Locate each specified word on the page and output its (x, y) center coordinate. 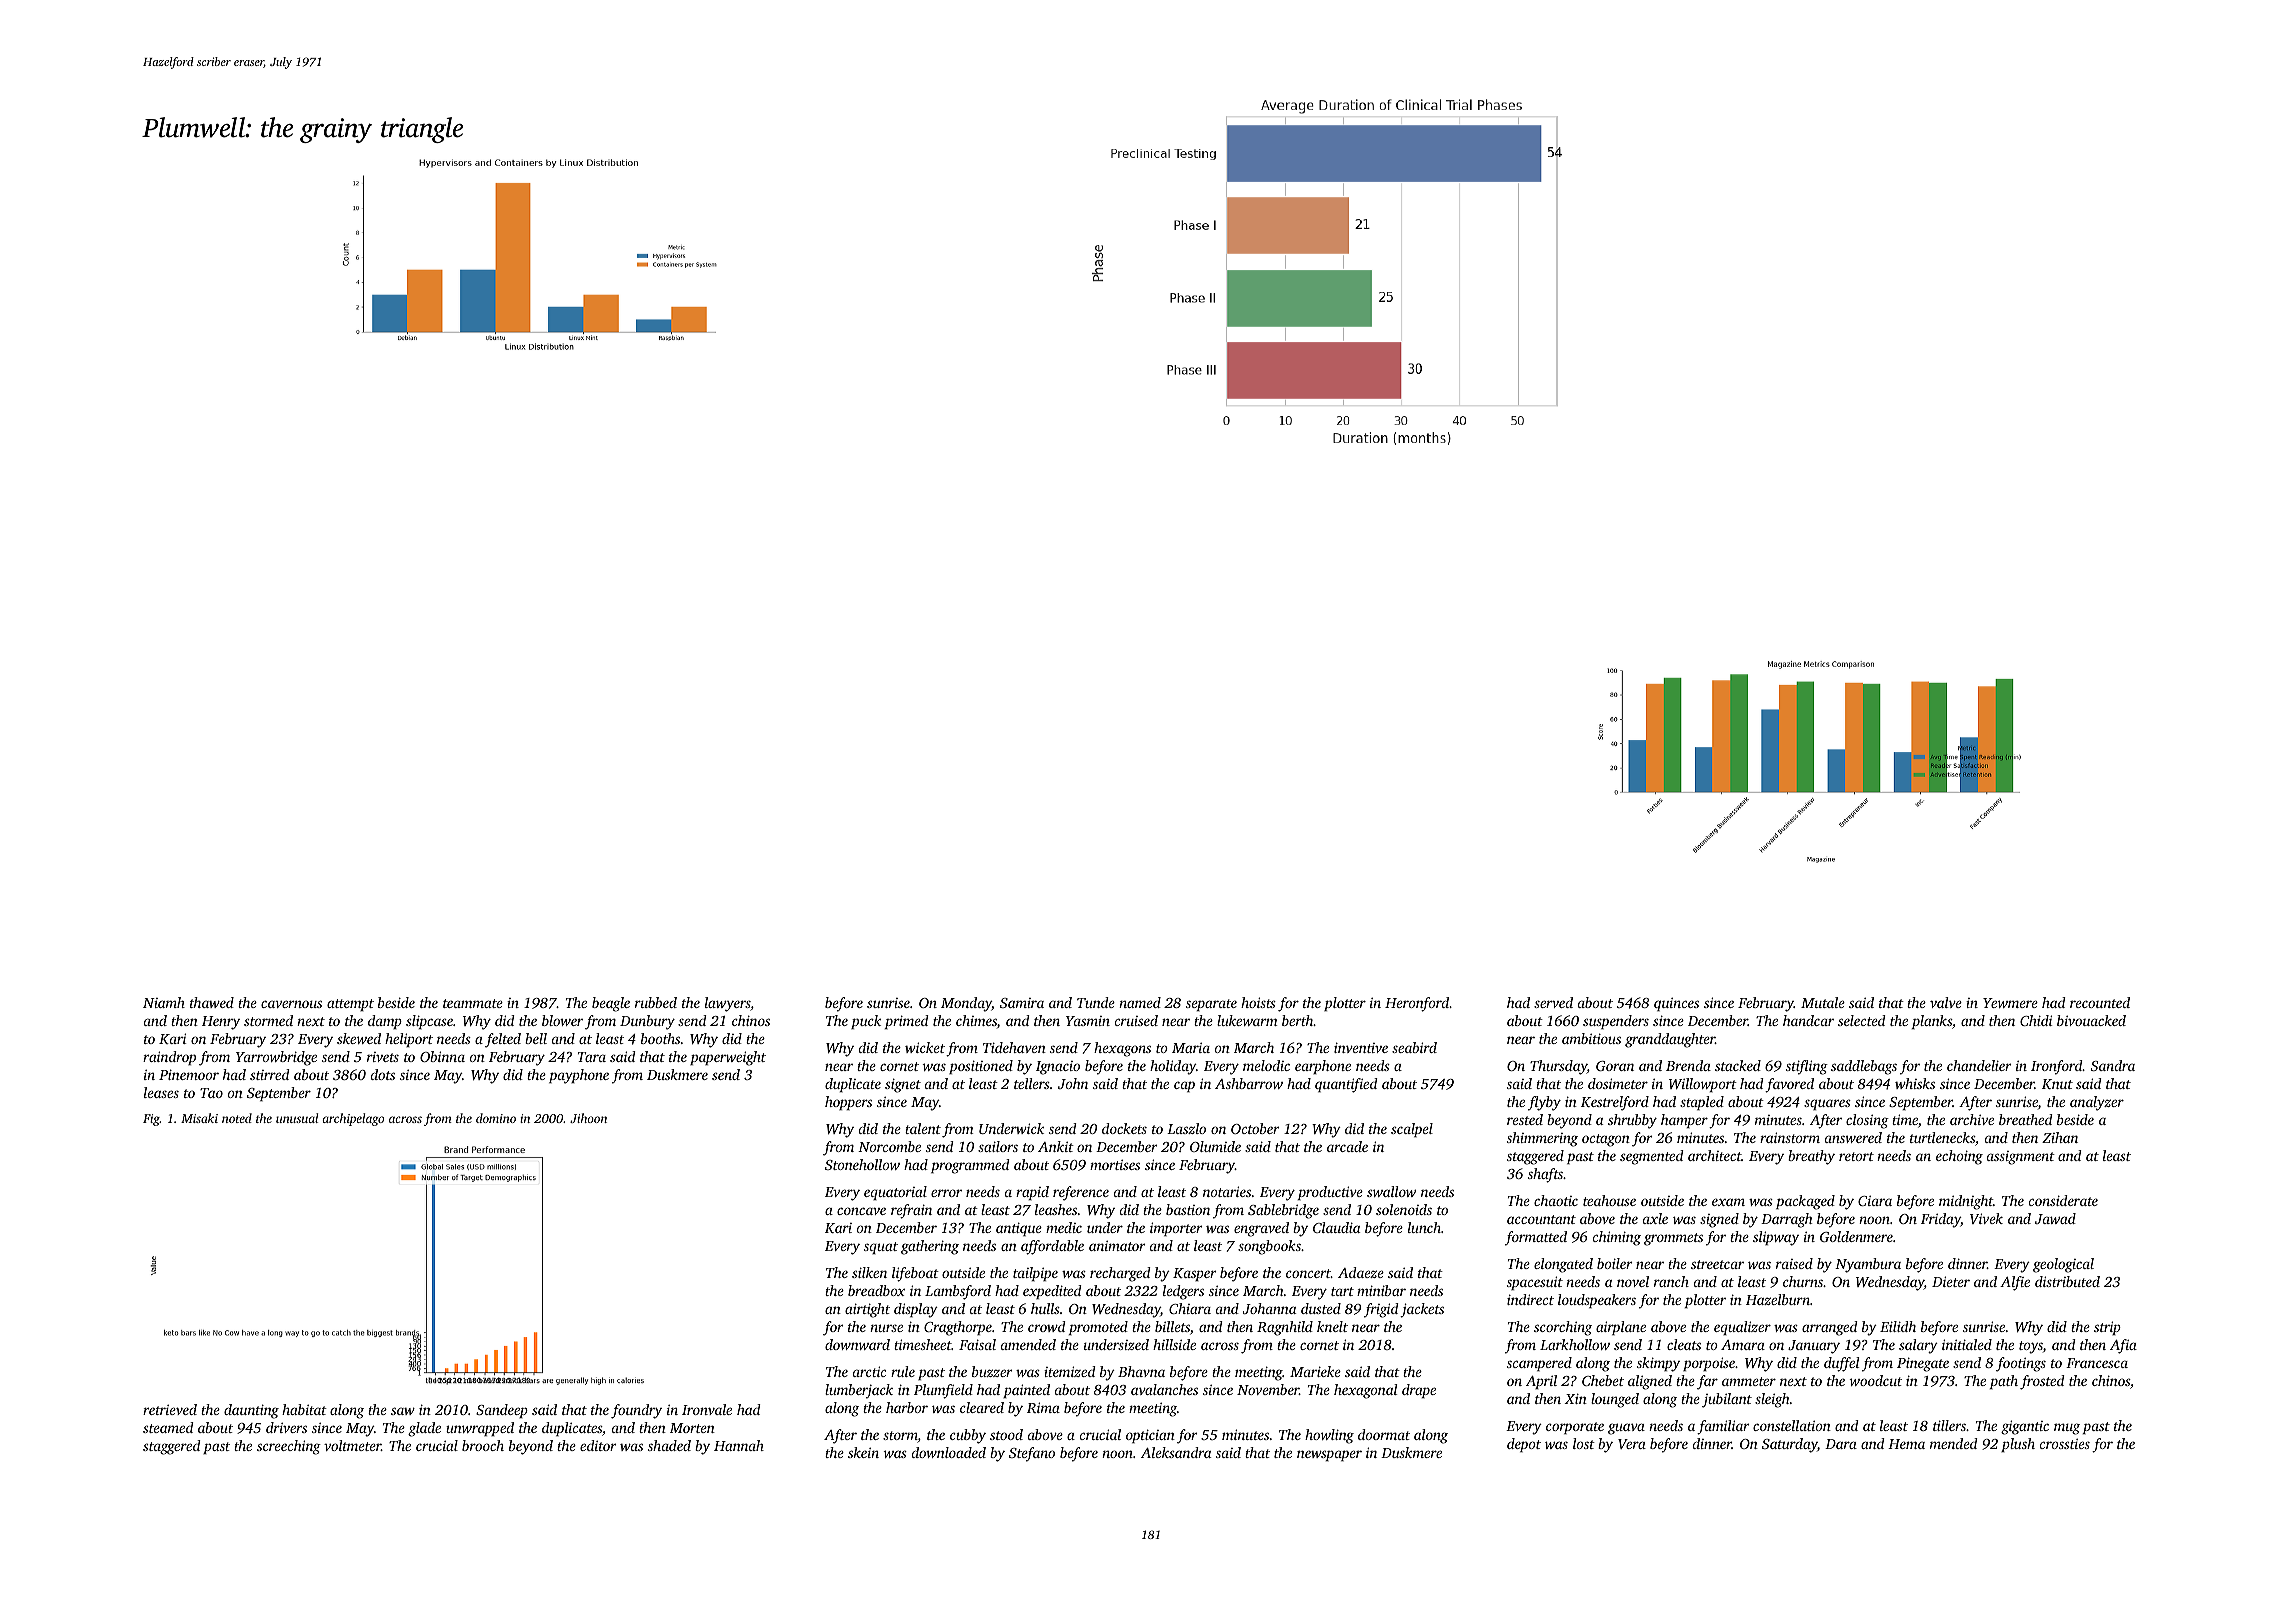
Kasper (1194, 1274)
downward (857, 1344)
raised (1794, 1263)
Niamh (164, 1002)
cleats (1684, 1344)
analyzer (2097, 1103)
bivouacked (2091, 1020)
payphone (579, 1076)
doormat (1384, 1434)
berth (1298, 1020)
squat (881, 1248)
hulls (1045, 1308)
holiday (1173, 1067)
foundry (636, 1411)
